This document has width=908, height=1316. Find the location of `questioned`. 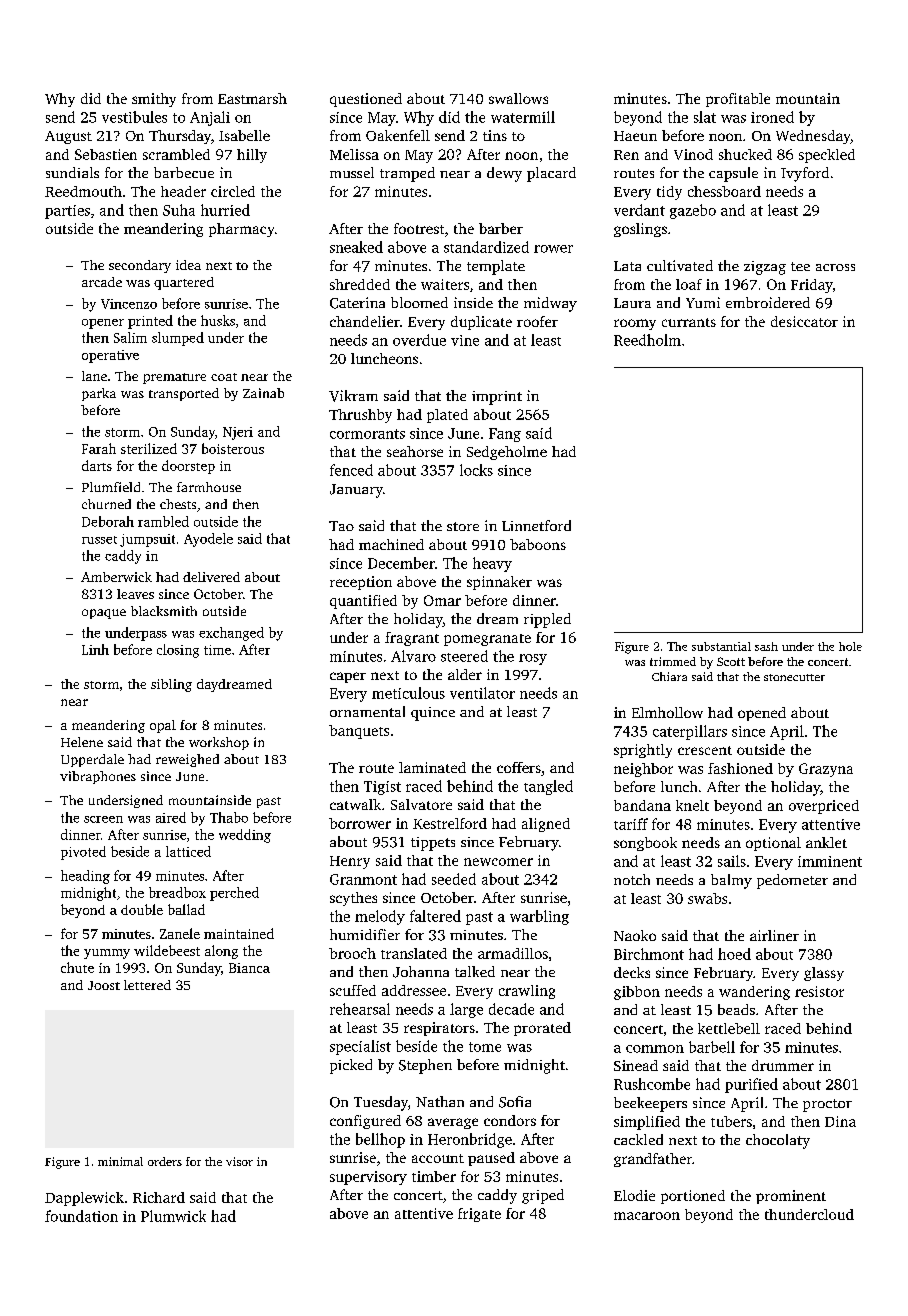

questioned is located at coordinates (366, 100).
